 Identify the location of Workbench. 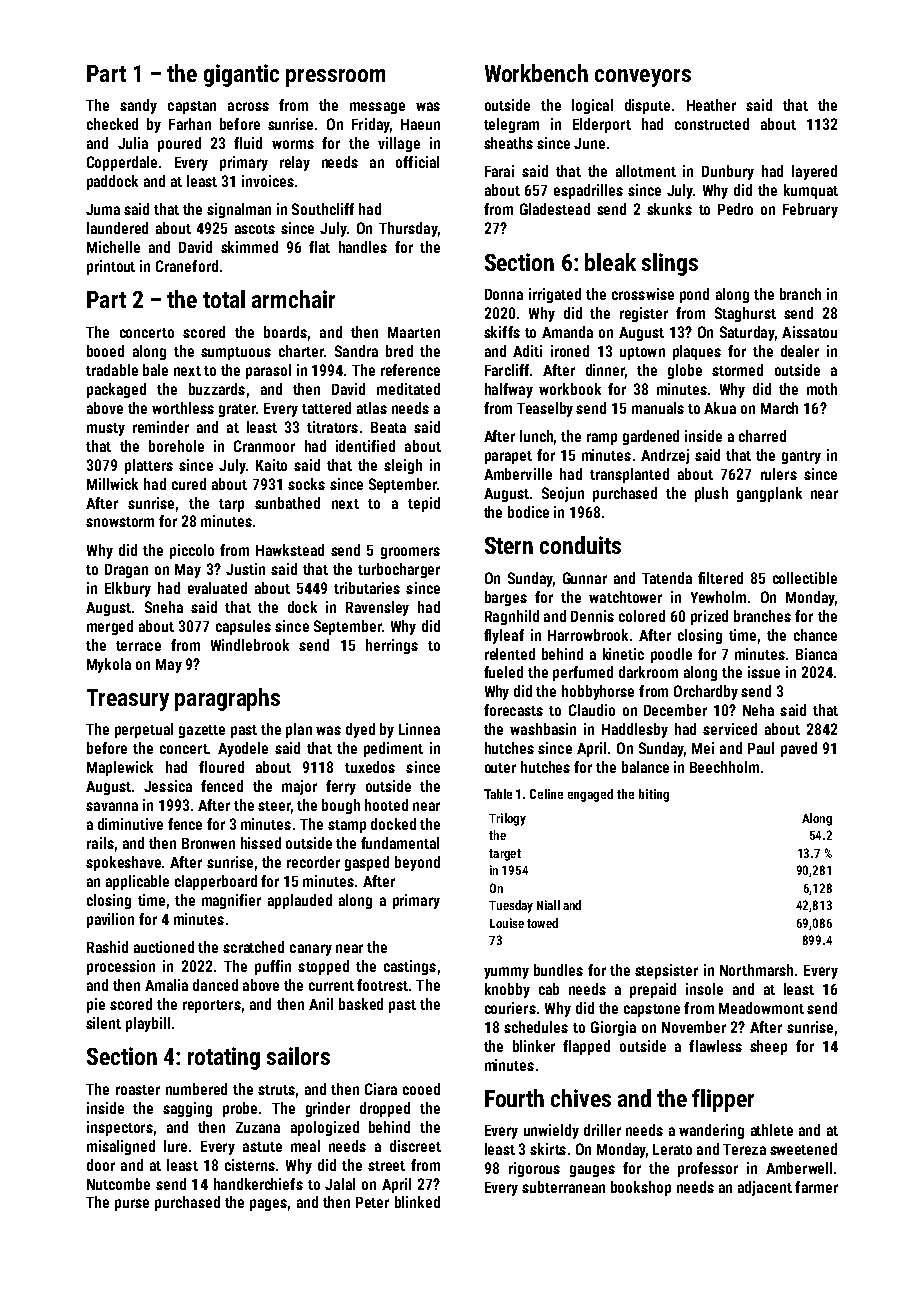
(536, 73).
